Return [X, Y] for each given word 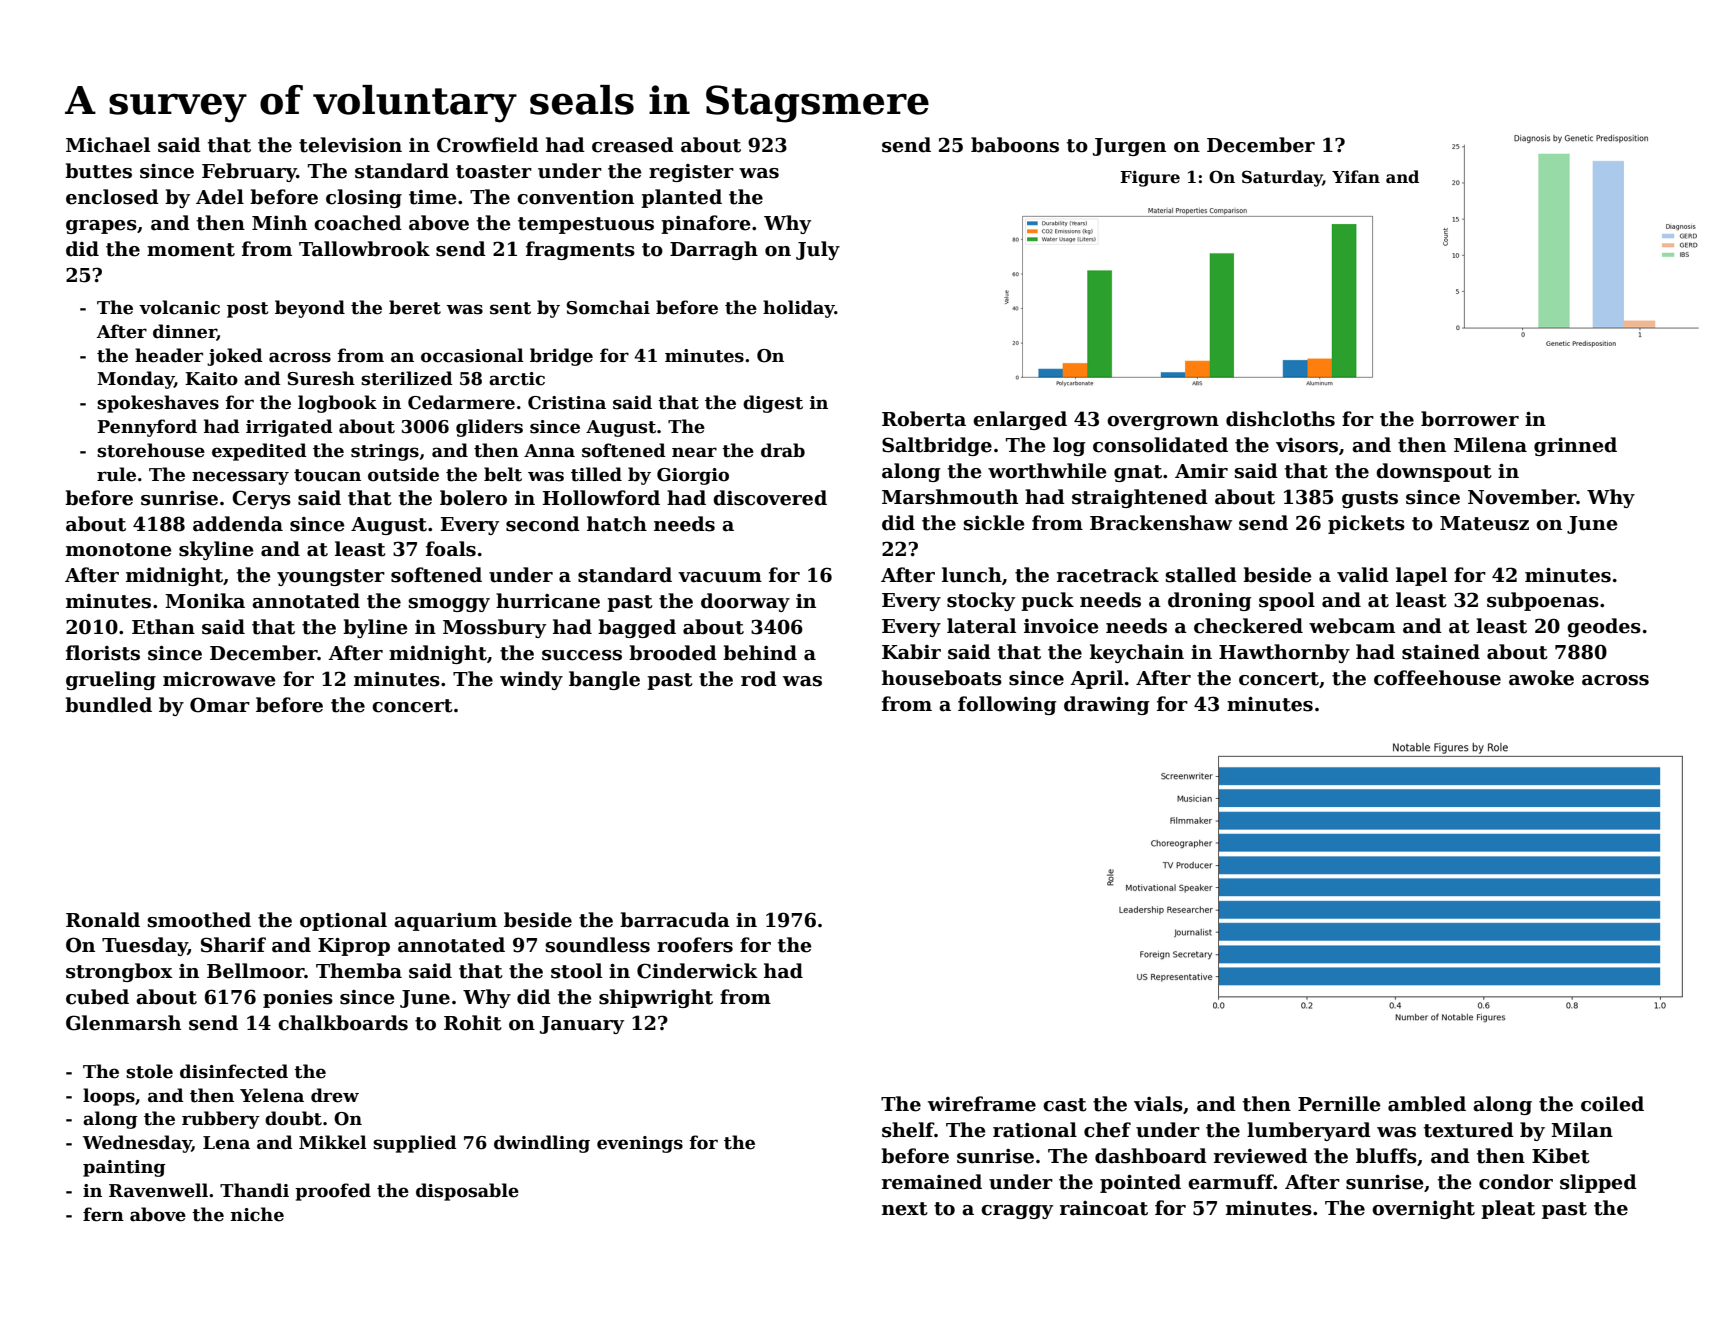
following [1007, 705]
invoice [1061, 626]
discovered [770, 498]
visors [1307, 445]
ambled [1427, 1104]
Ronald [103, 920]
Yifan [1356, 176]
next [905, 1209]
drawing [1106, 705]
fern [103, 1214]
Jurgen [1129, 147]
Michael [108, 145]
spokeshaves [158, 404]
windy [531, 680]
